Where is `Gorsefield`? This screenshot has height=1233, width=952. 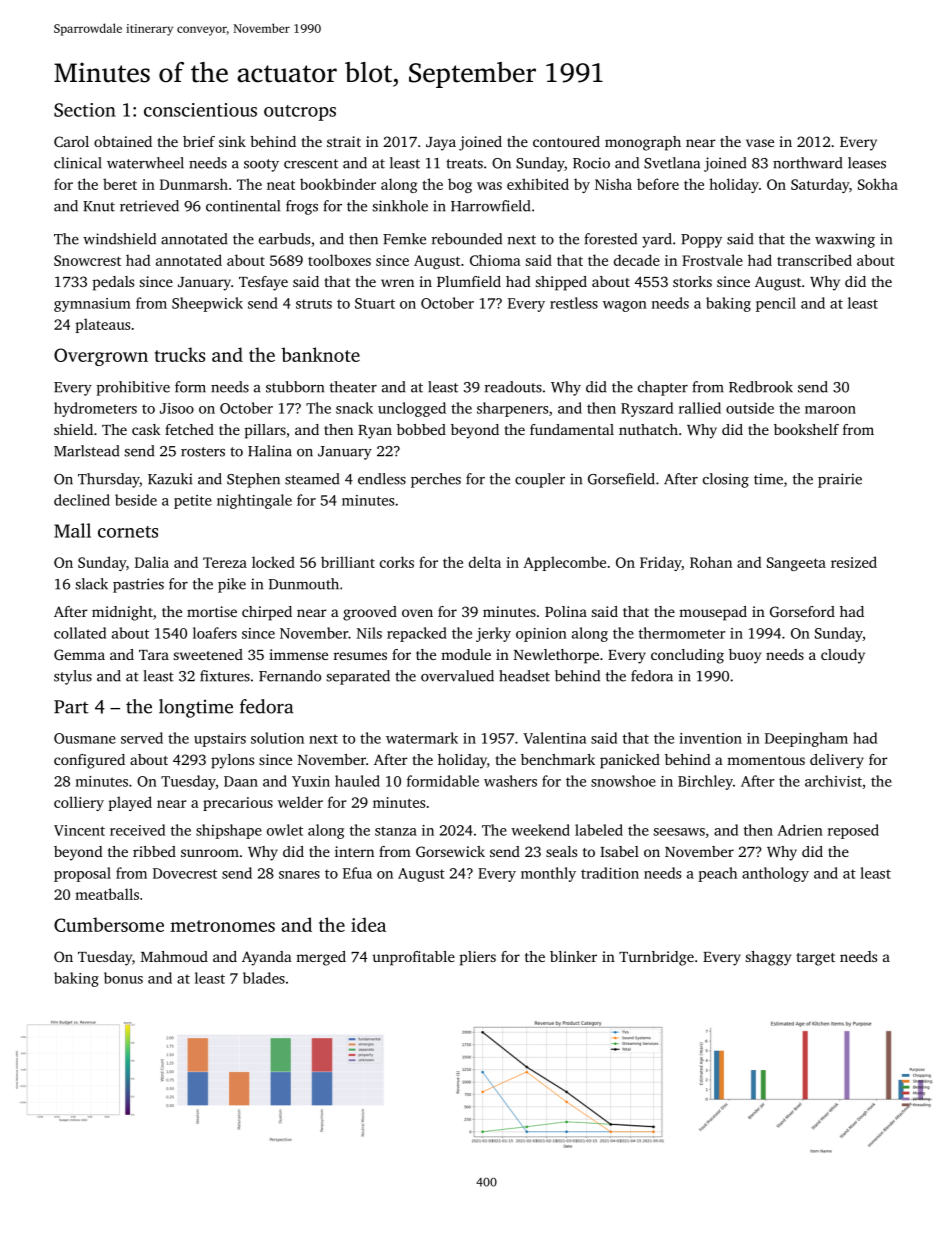 Gorsefield is located at coordinates (621, 479).
